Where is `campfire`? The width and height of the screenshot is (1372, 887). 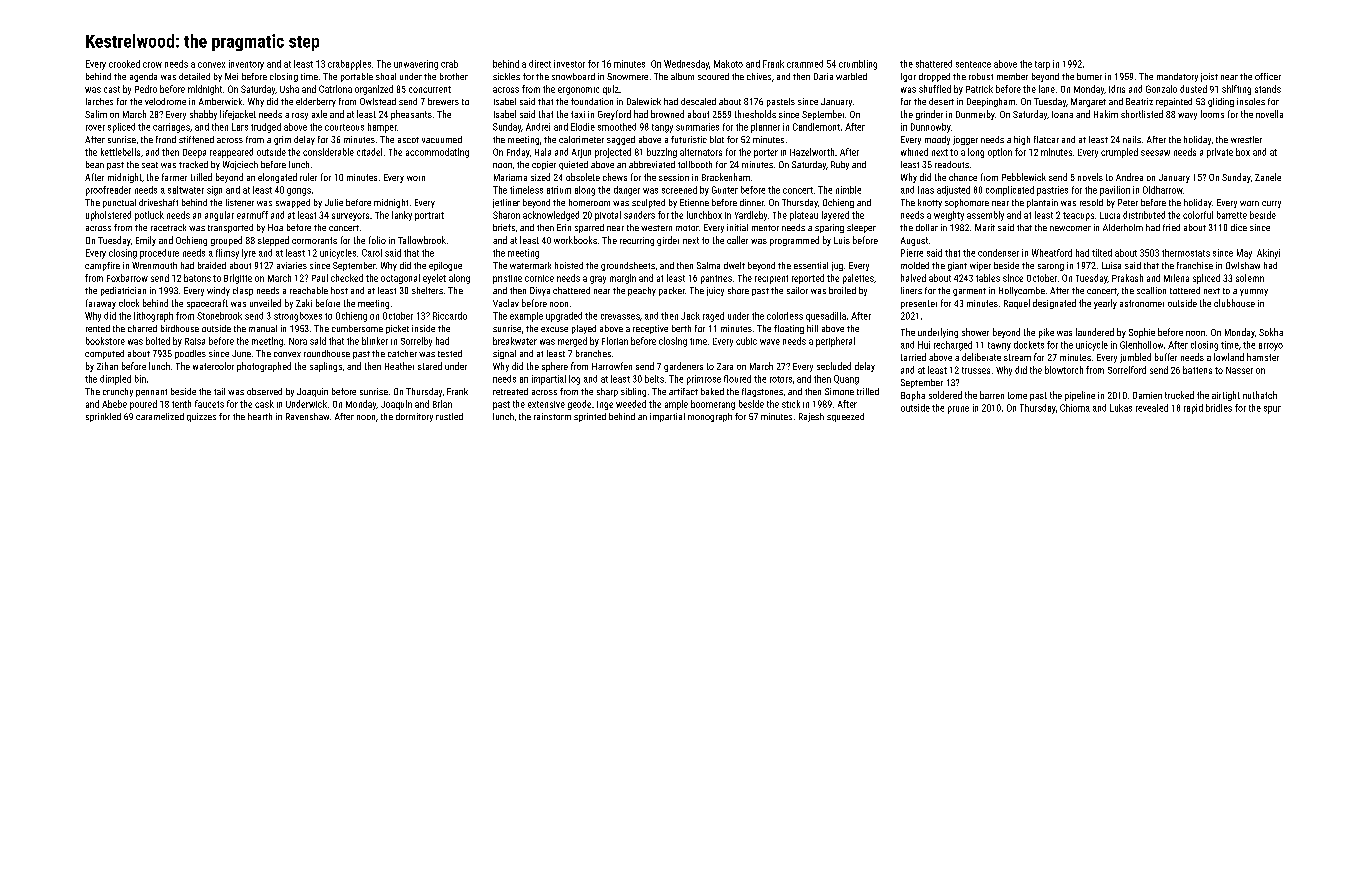 campfire is located at coordinates (102, 266).
